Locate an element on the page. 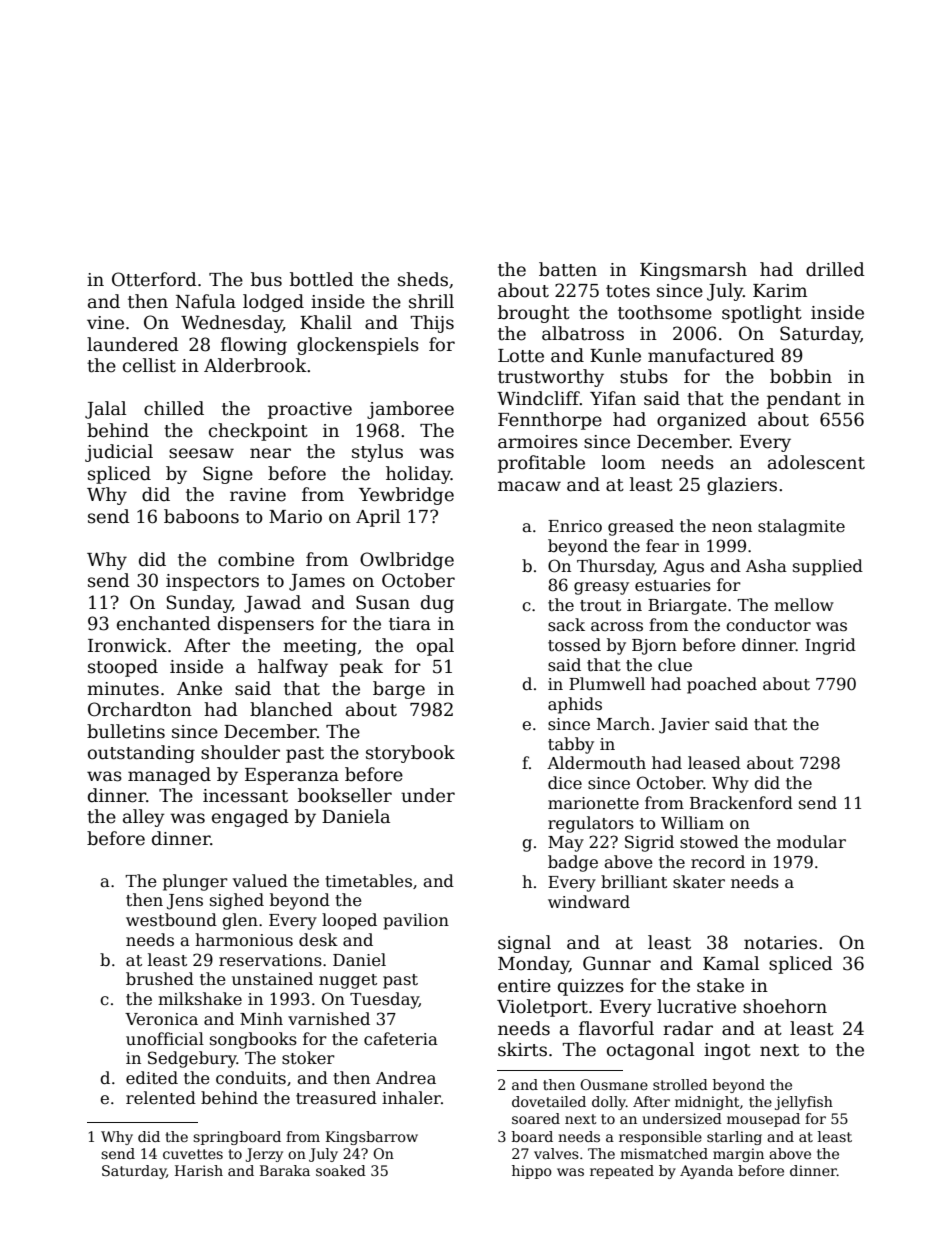  bottled is located at coordinates (322, 279).
